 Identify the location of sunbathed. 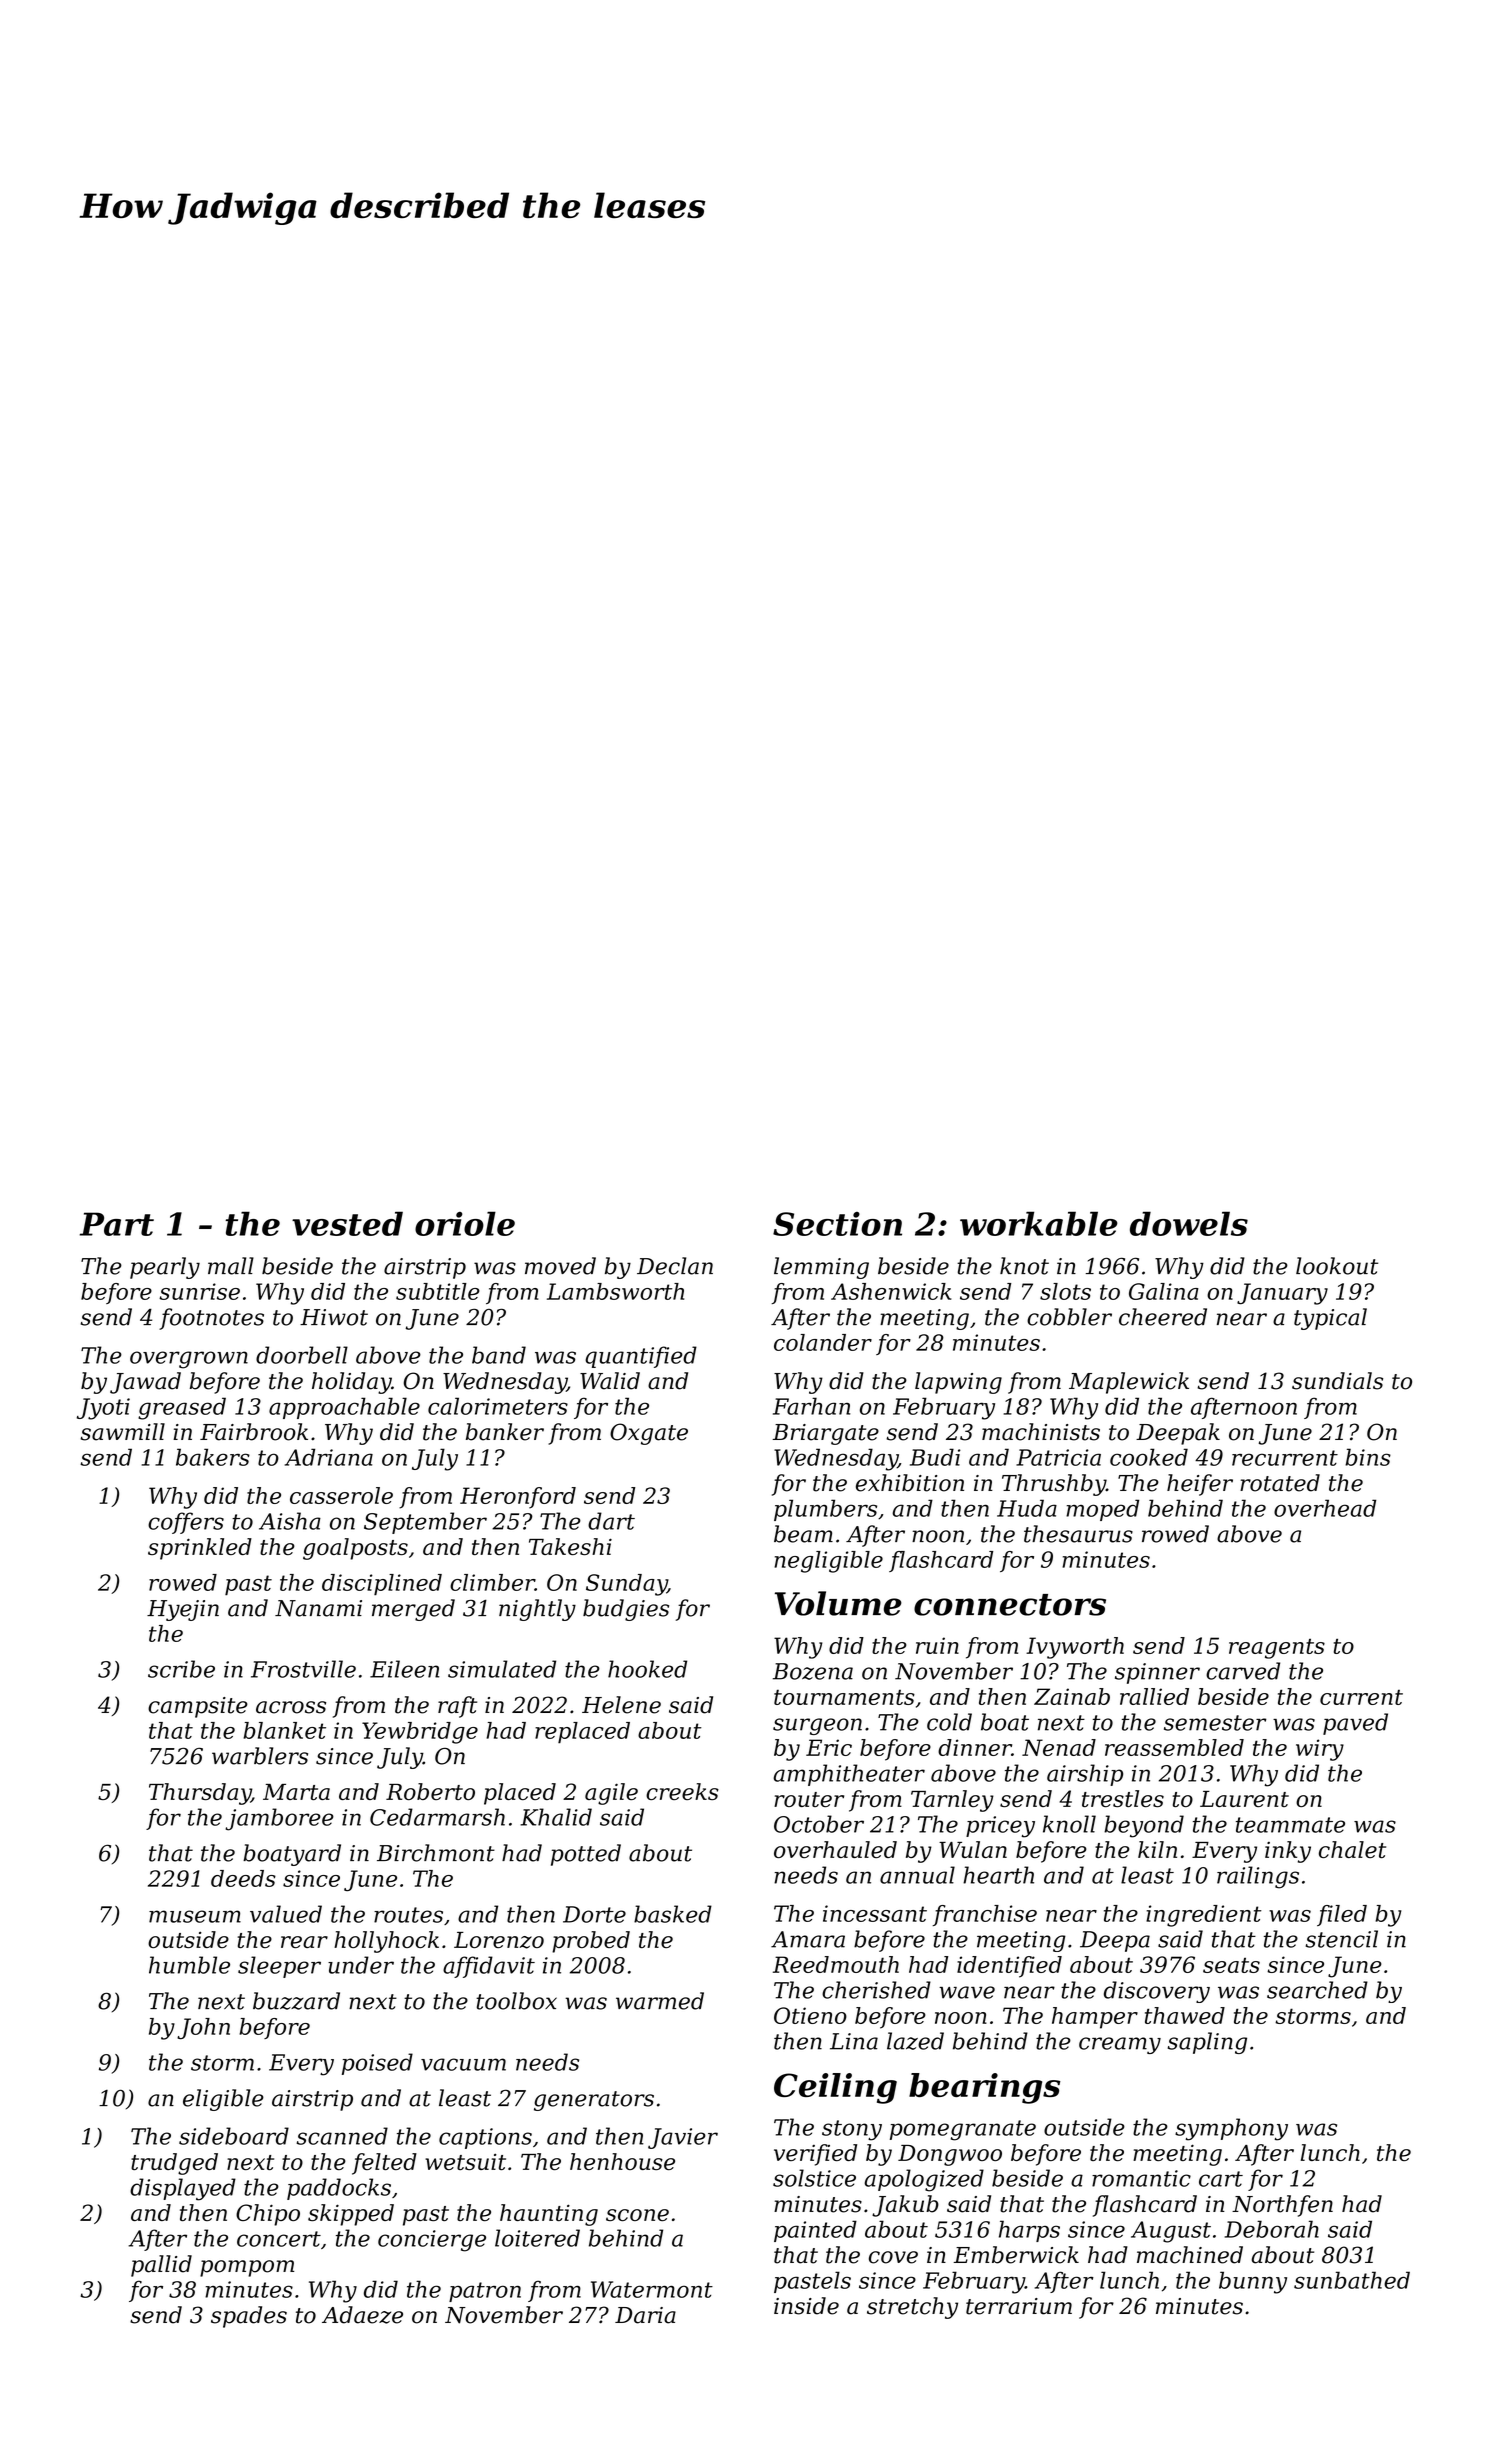
(1352, 2280).
